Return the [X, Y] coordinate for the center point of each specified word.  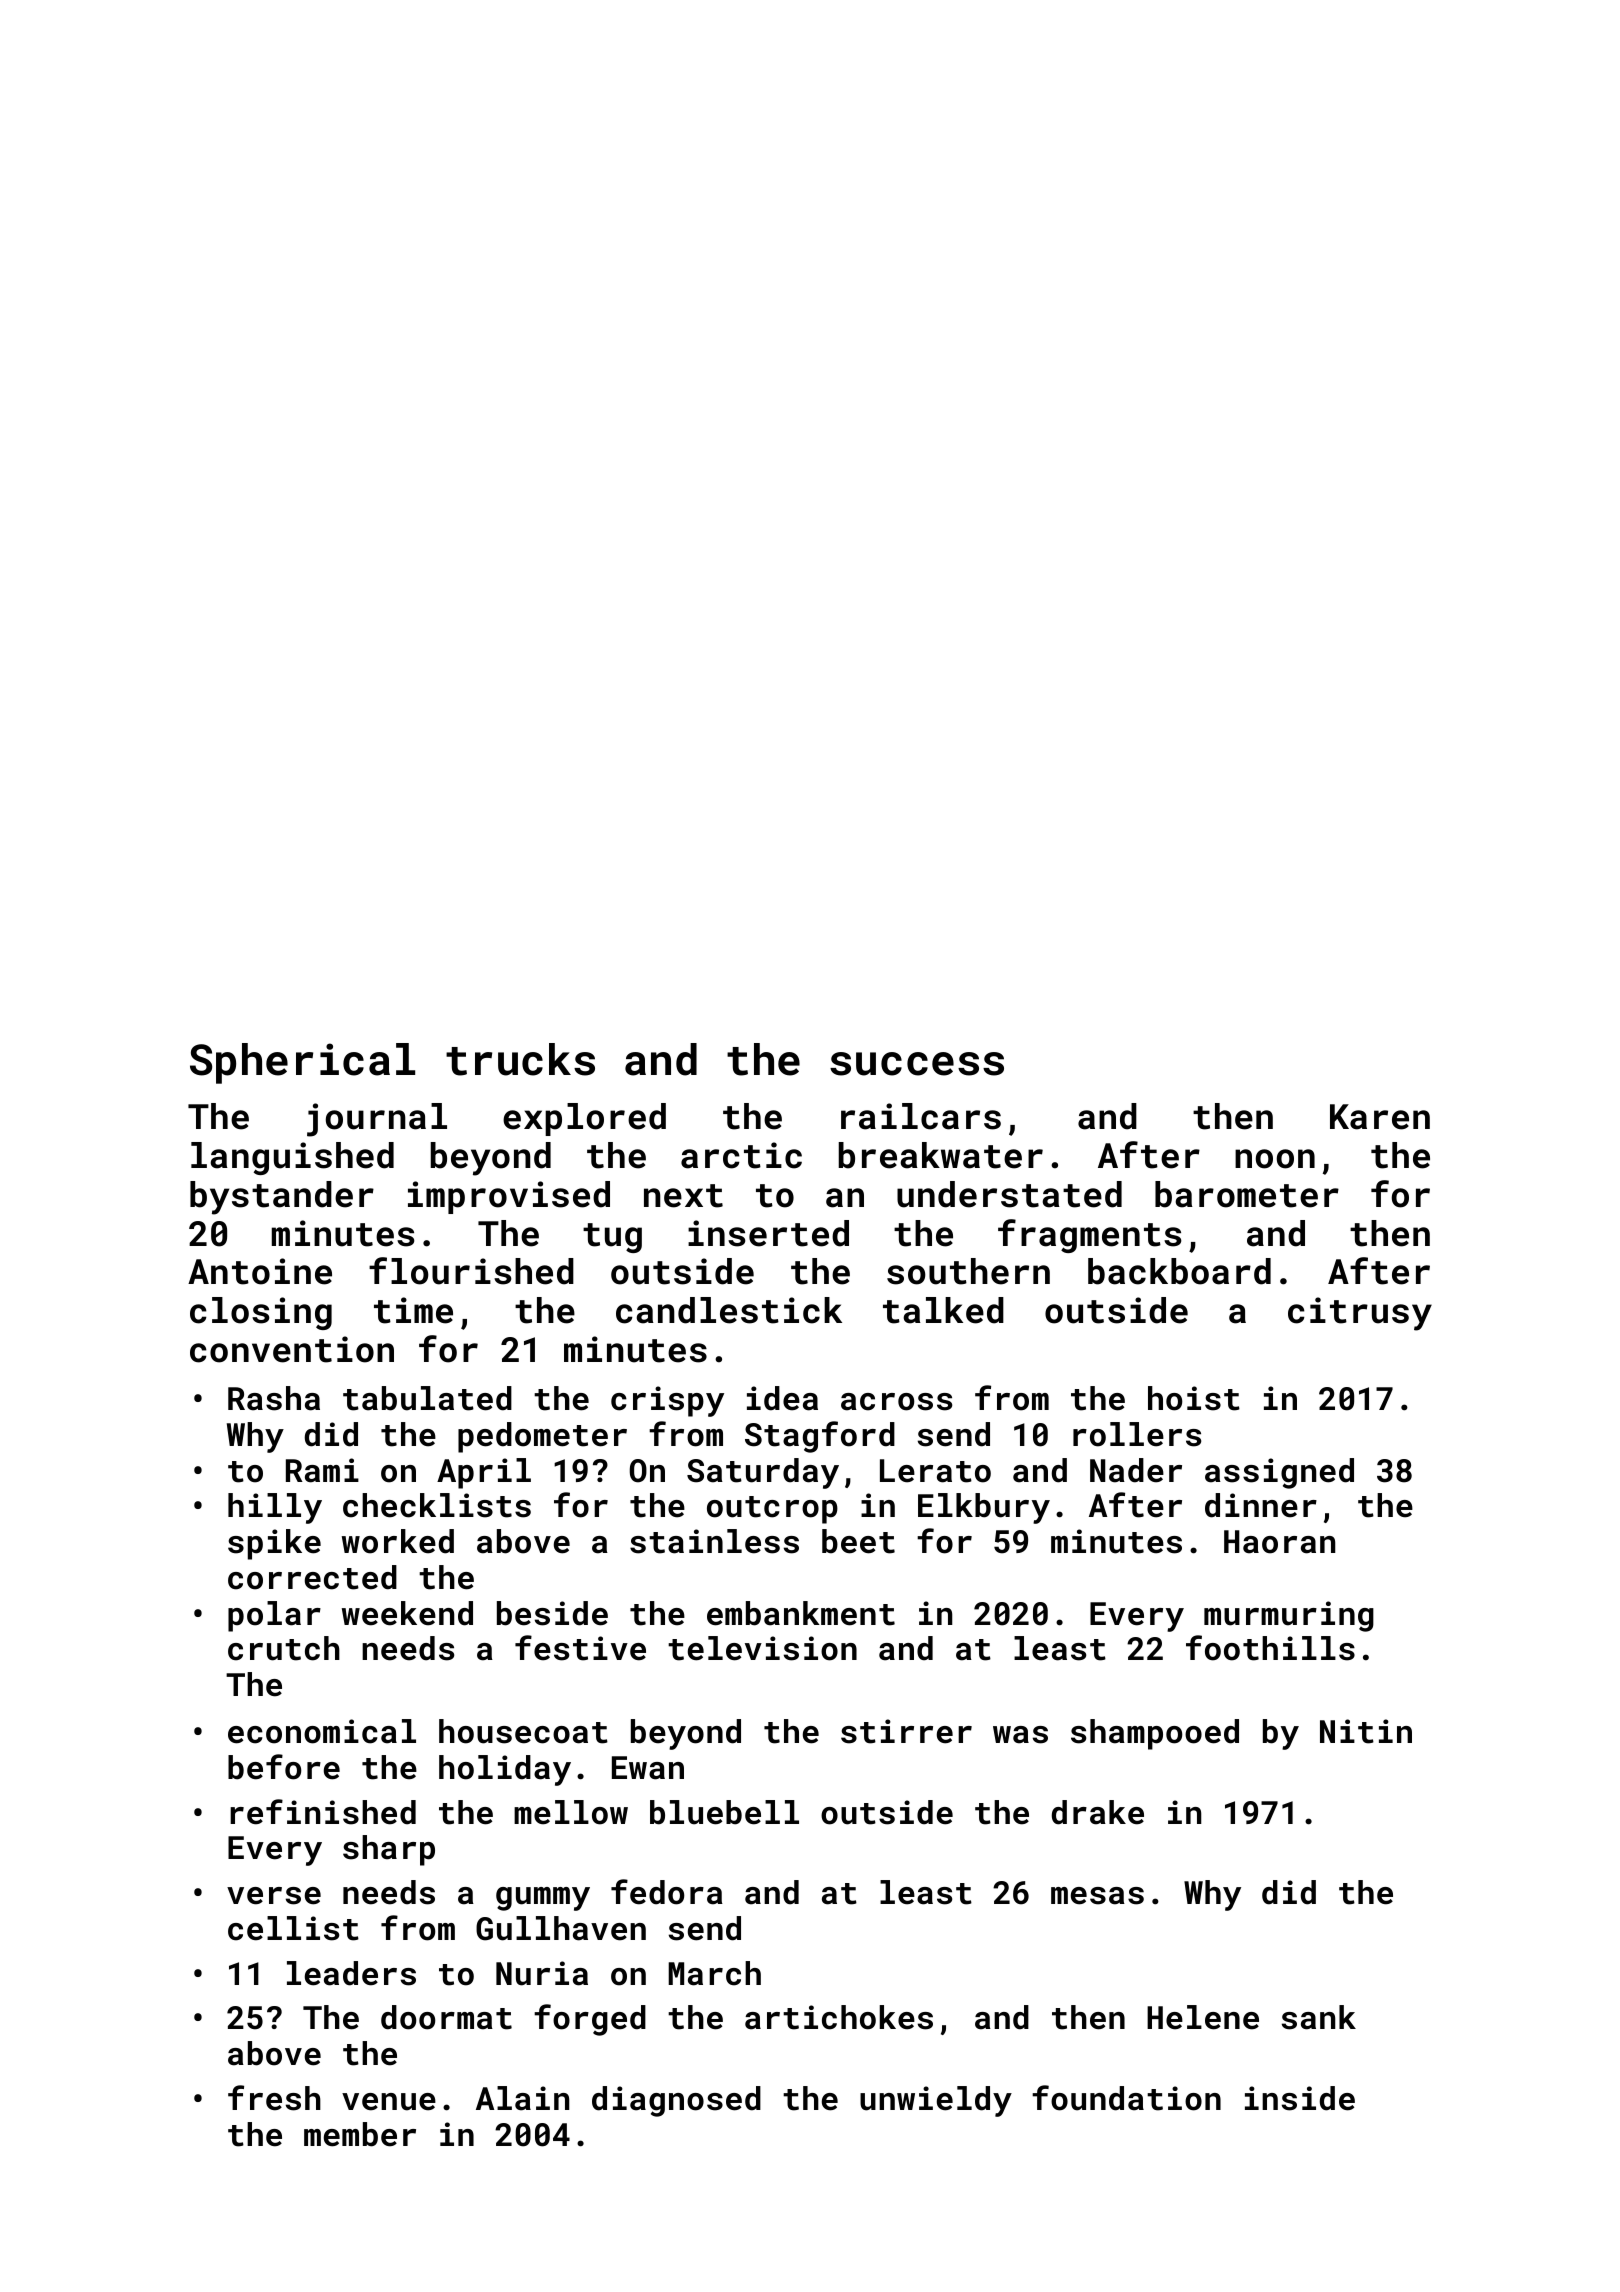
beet [858, 1541]
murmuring [1289, 1616]
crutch [284, 1648]
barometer [1247, 1194]
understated [1009, 1194]
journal [377, 1120]
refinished [323, 1812]
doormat [446, 2017]
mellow [571, 1812]
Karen [1380, 1117]
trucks [520, 1059]
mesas [1097, 1896]
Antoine [260, 1271]
